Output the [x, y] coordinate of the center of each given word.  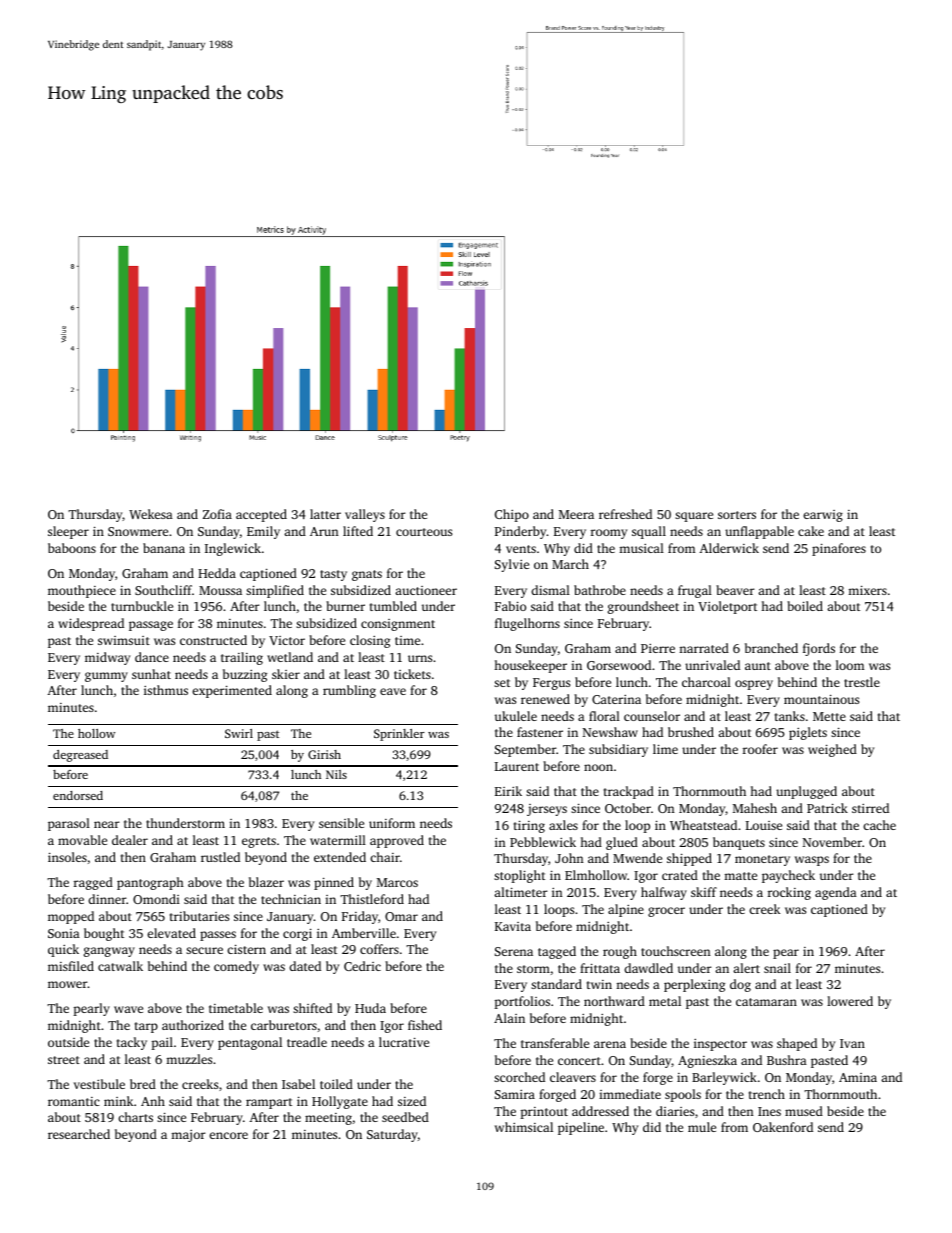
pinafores [839, 549]
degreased [80, 756]
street [64, 1060]
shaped [797, 1044]
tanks [790, 716]
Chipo [512, 515]
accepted [261, 515]
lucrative [404, 1042]
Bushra [787, 1060]
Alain [509, 1018]
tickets [412, 674]
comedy [236, 967]
